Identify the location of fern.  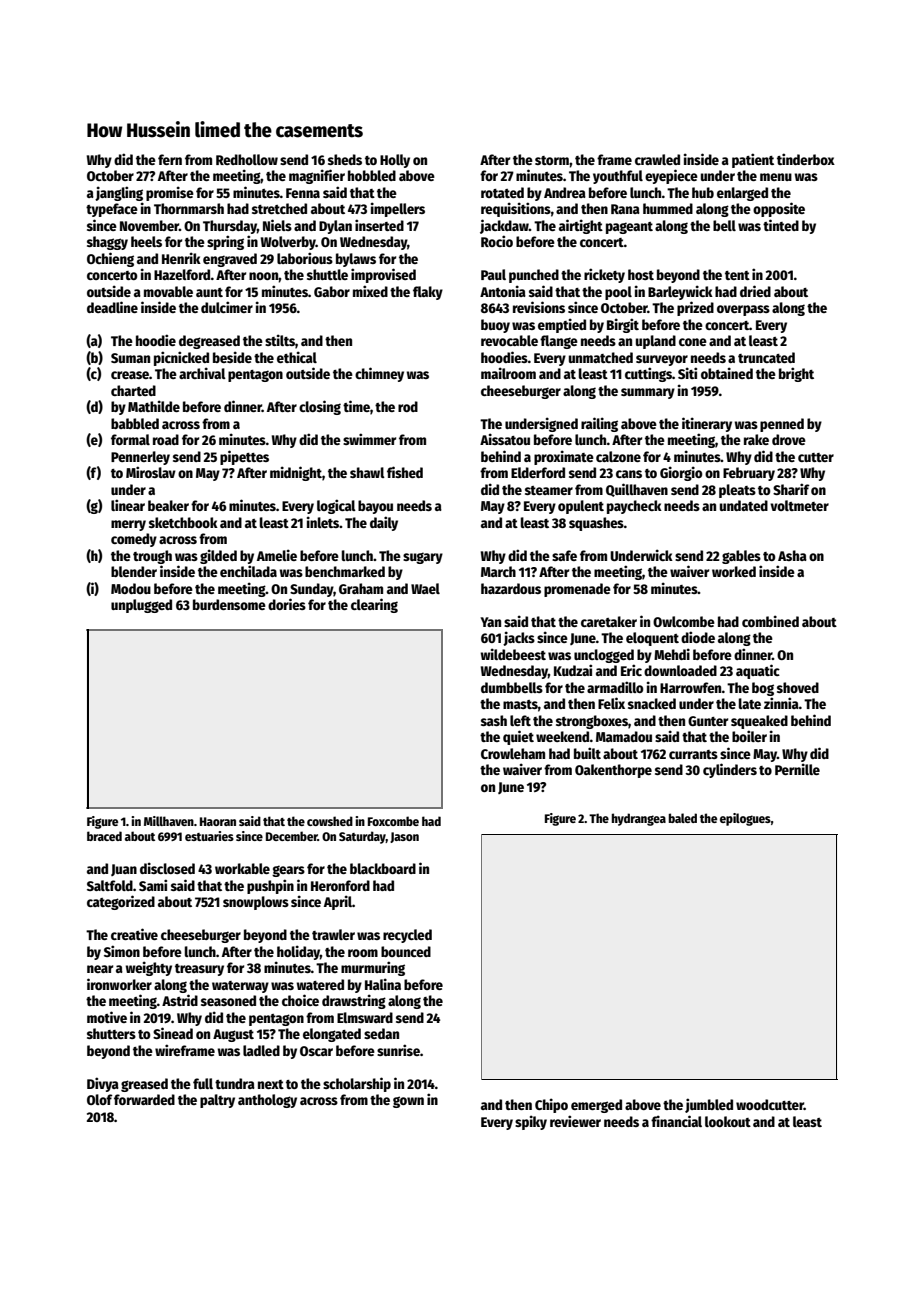
(170, 159).
